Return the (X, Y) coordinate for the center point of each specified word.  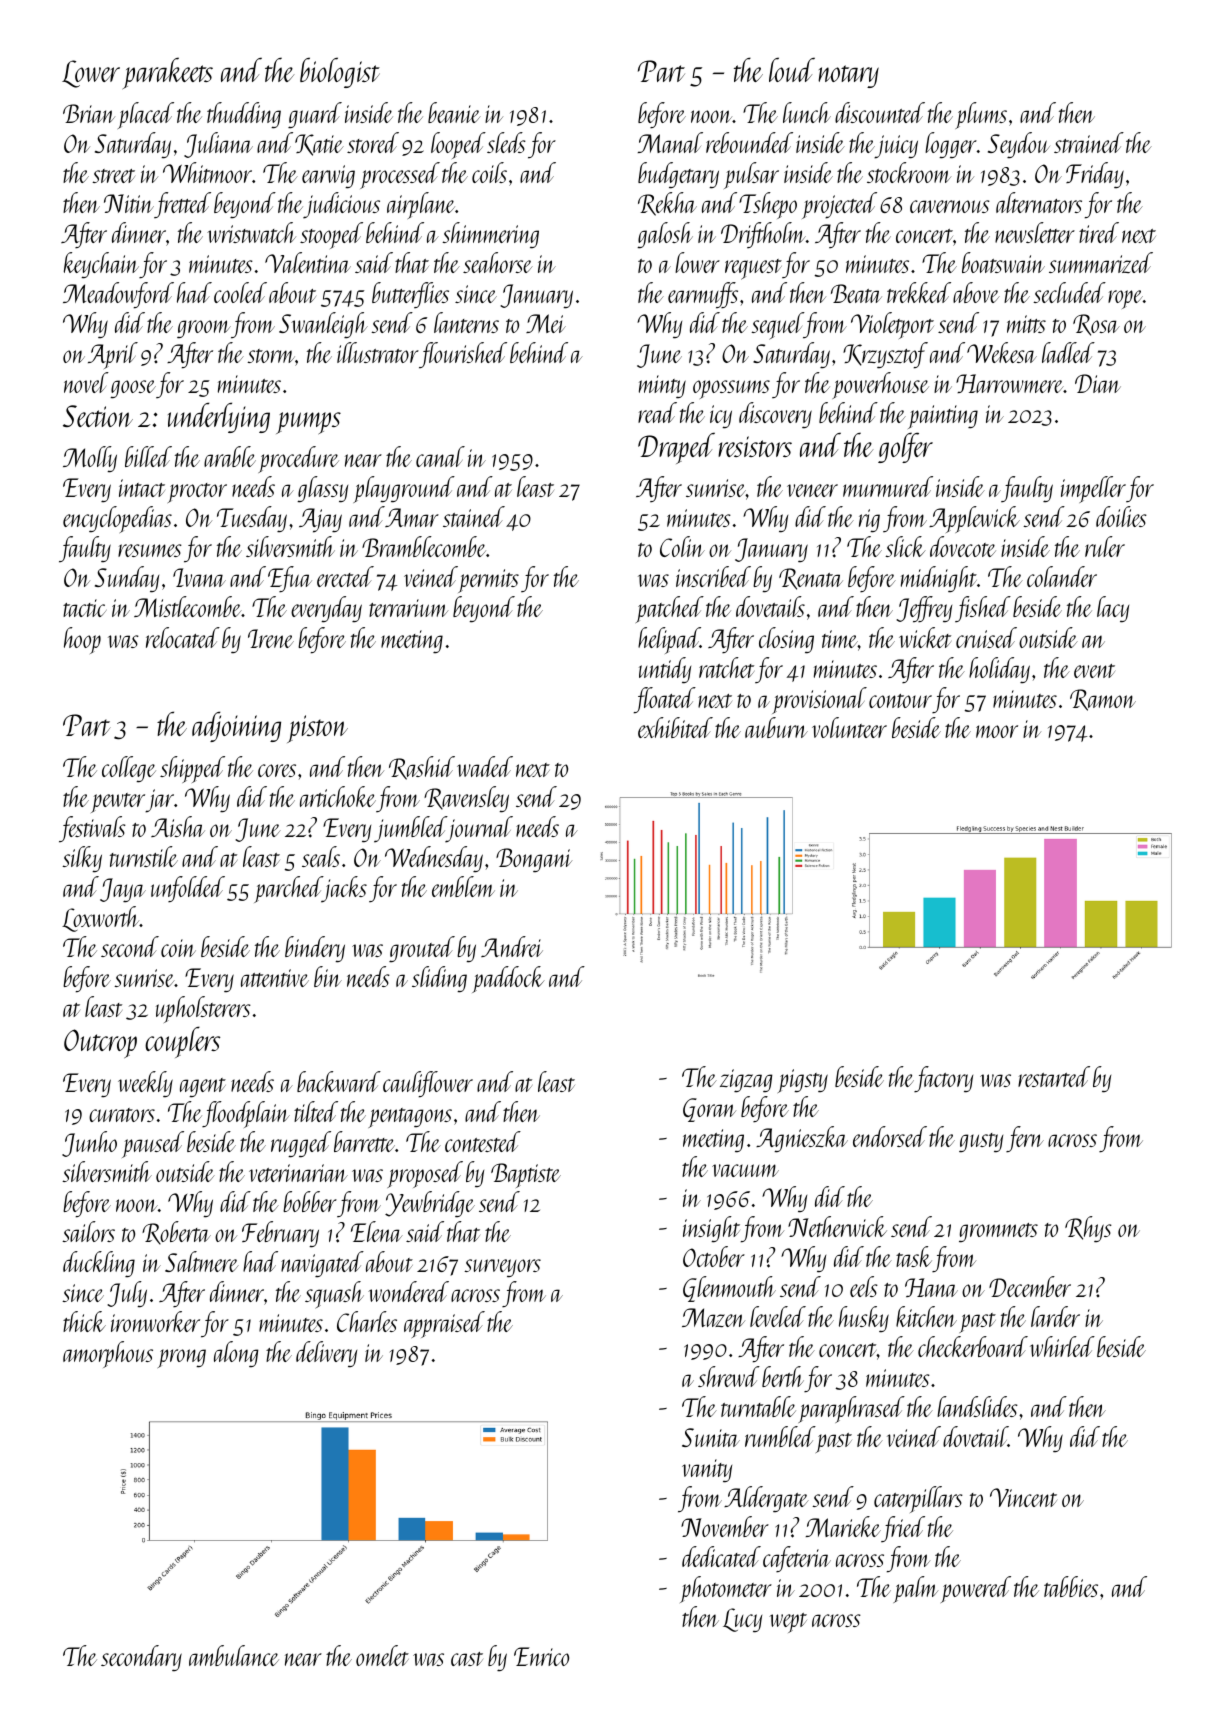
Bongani (534, 860)
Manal (670, 142)
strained (1089, 142)
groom (204, 329)
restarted (1054, 1076)
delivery (326, 1354)
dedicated (721, 1556)
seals (321, 856)
